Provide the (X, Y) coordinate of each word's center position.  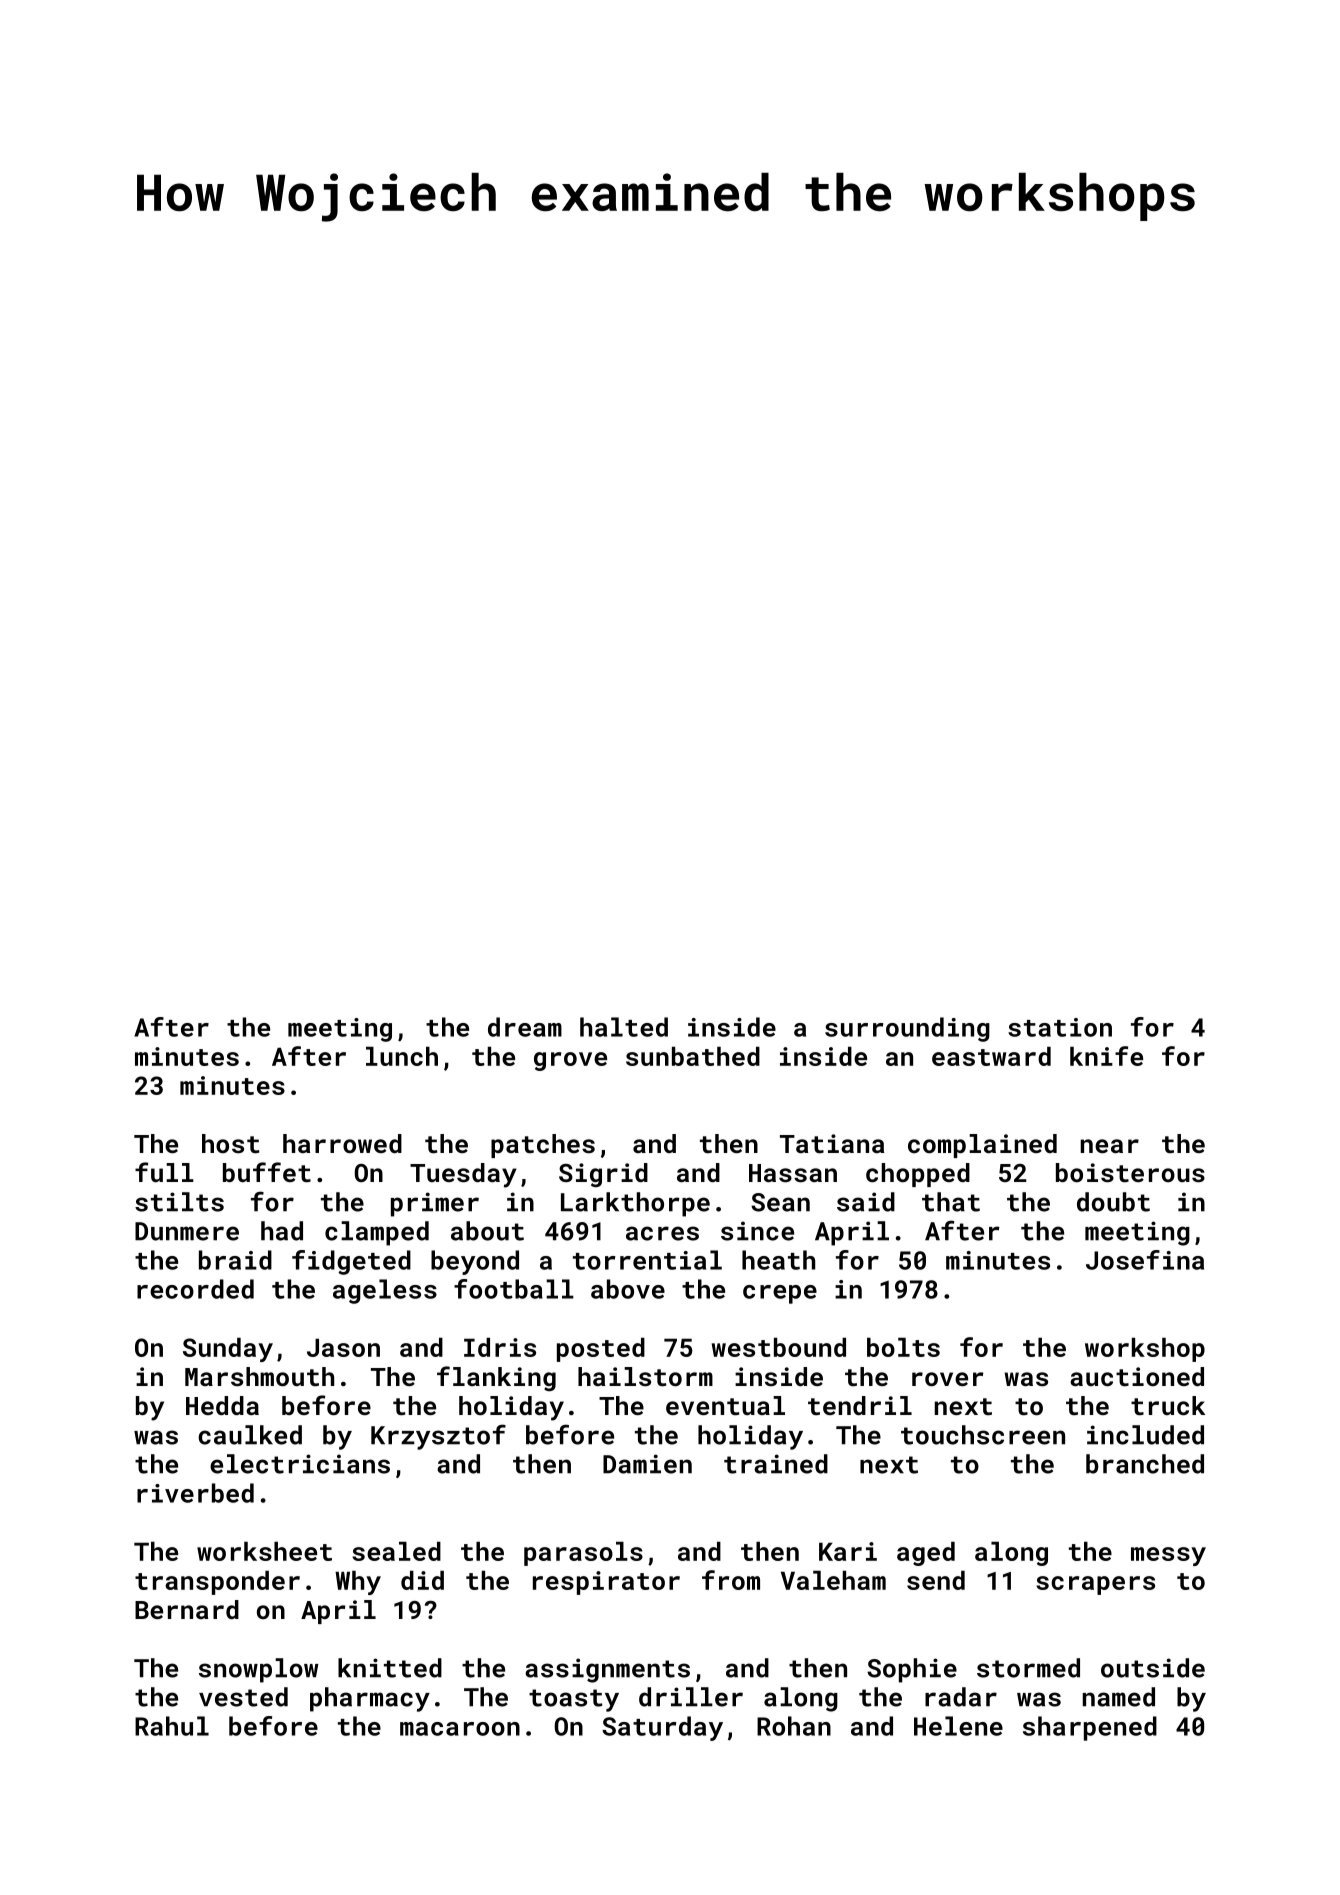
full (164, 1172)
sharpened (1090, 1728)
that (951, 1202)
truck (1168, 1406)
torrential (647, 1260)
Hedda (222, 1405)
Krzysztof (438, 1437)
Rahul (172, 1726)
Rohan (794, 1726)
